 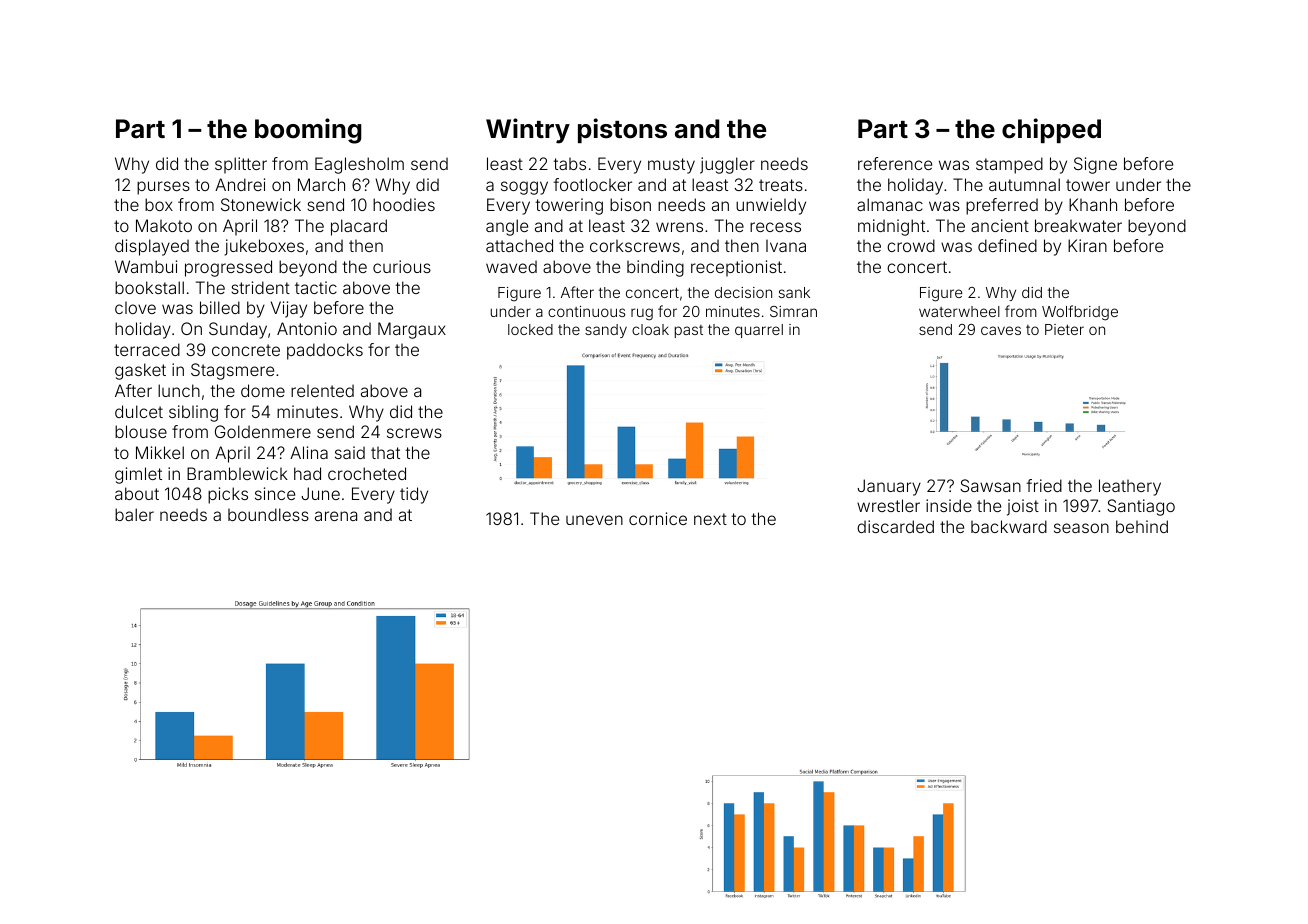 What do you see at coordinates (1080, 313) in the document?
I see `Wolfbridge` at bounding box center [1080, 313].
